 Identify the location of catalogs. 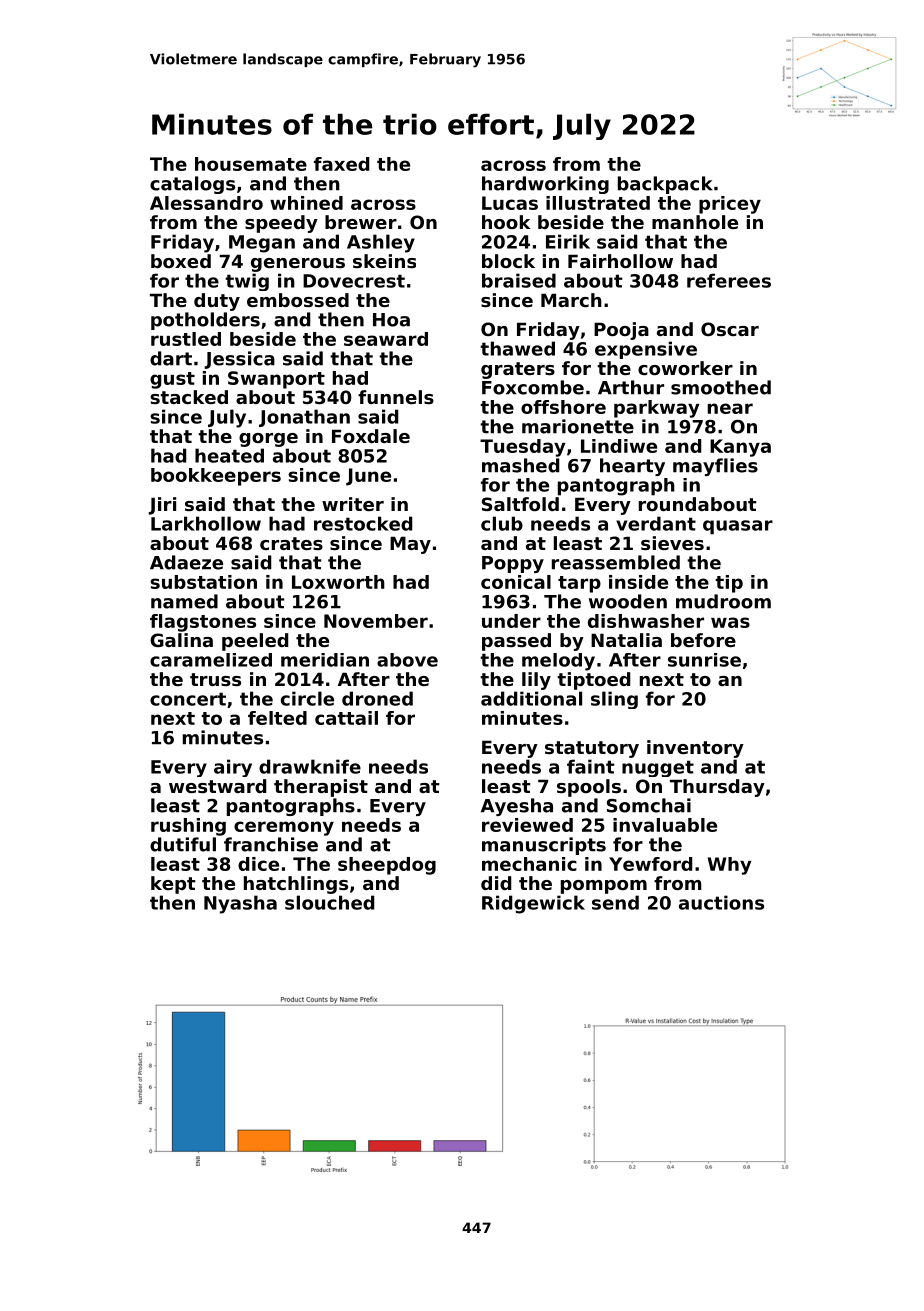
(192, 185).
